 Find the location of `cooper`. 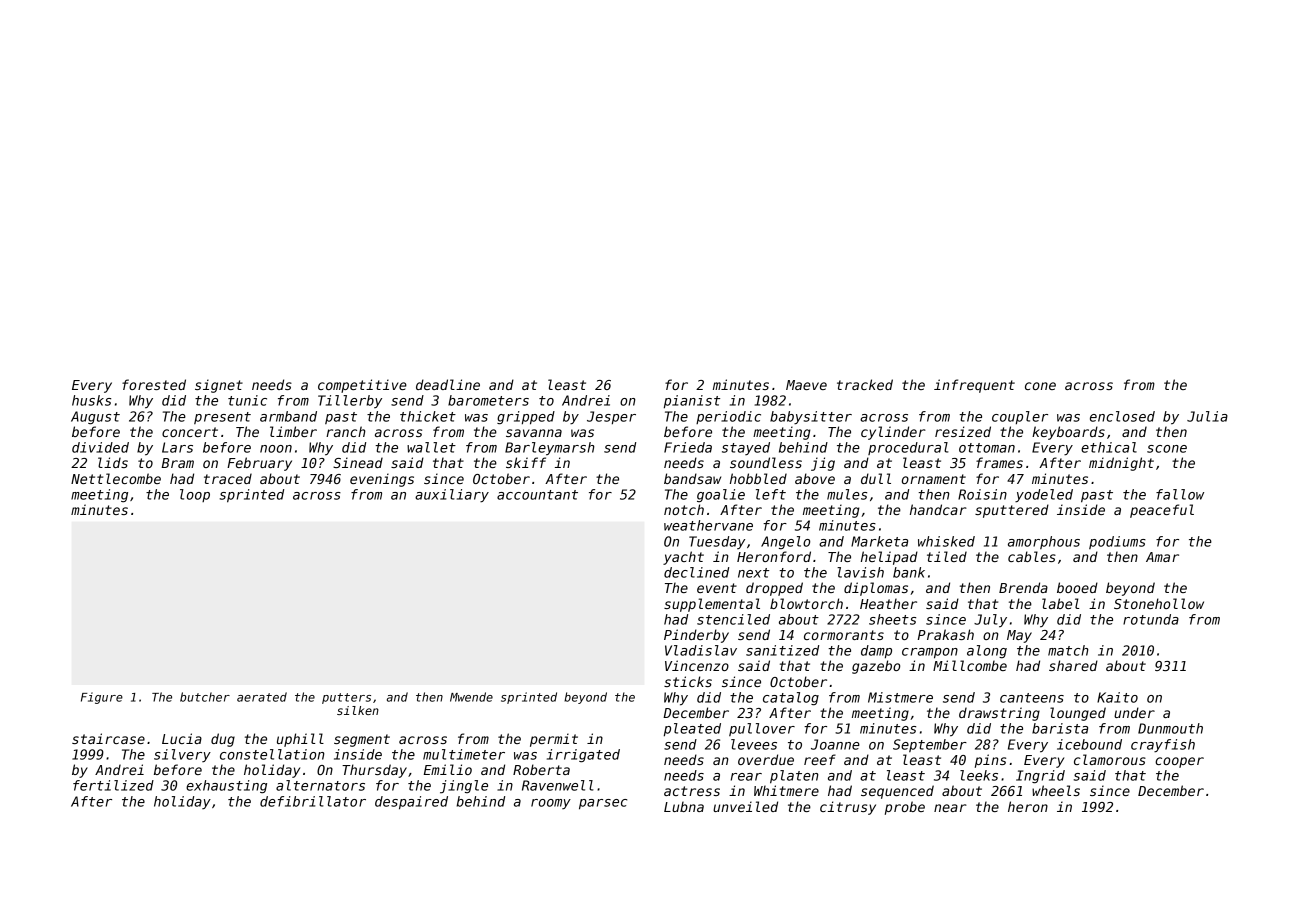

cooper is located at coordinates (1179, 762).
